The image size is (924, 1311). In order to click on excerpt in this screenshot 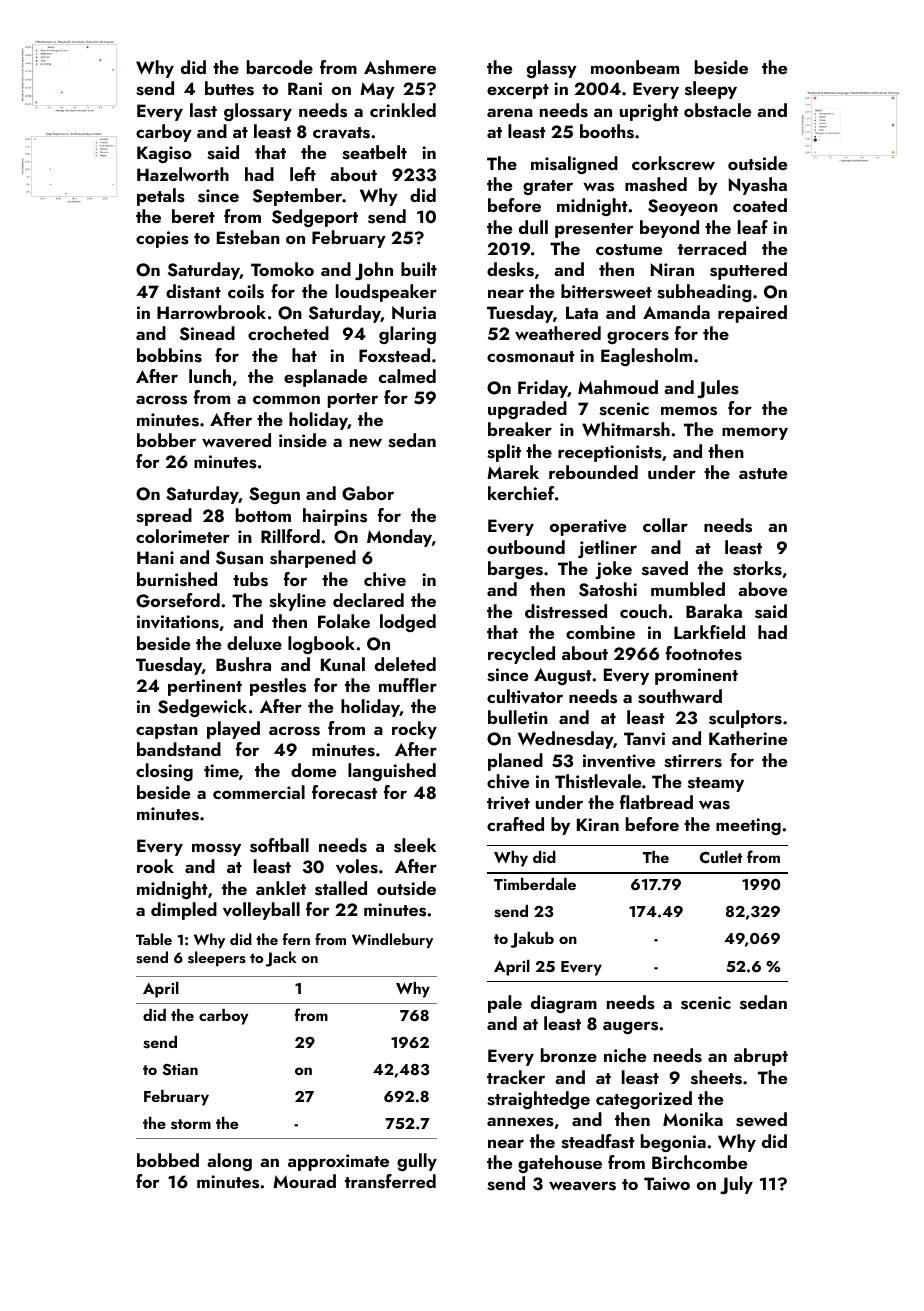, I will do `click(518, 91)`.
